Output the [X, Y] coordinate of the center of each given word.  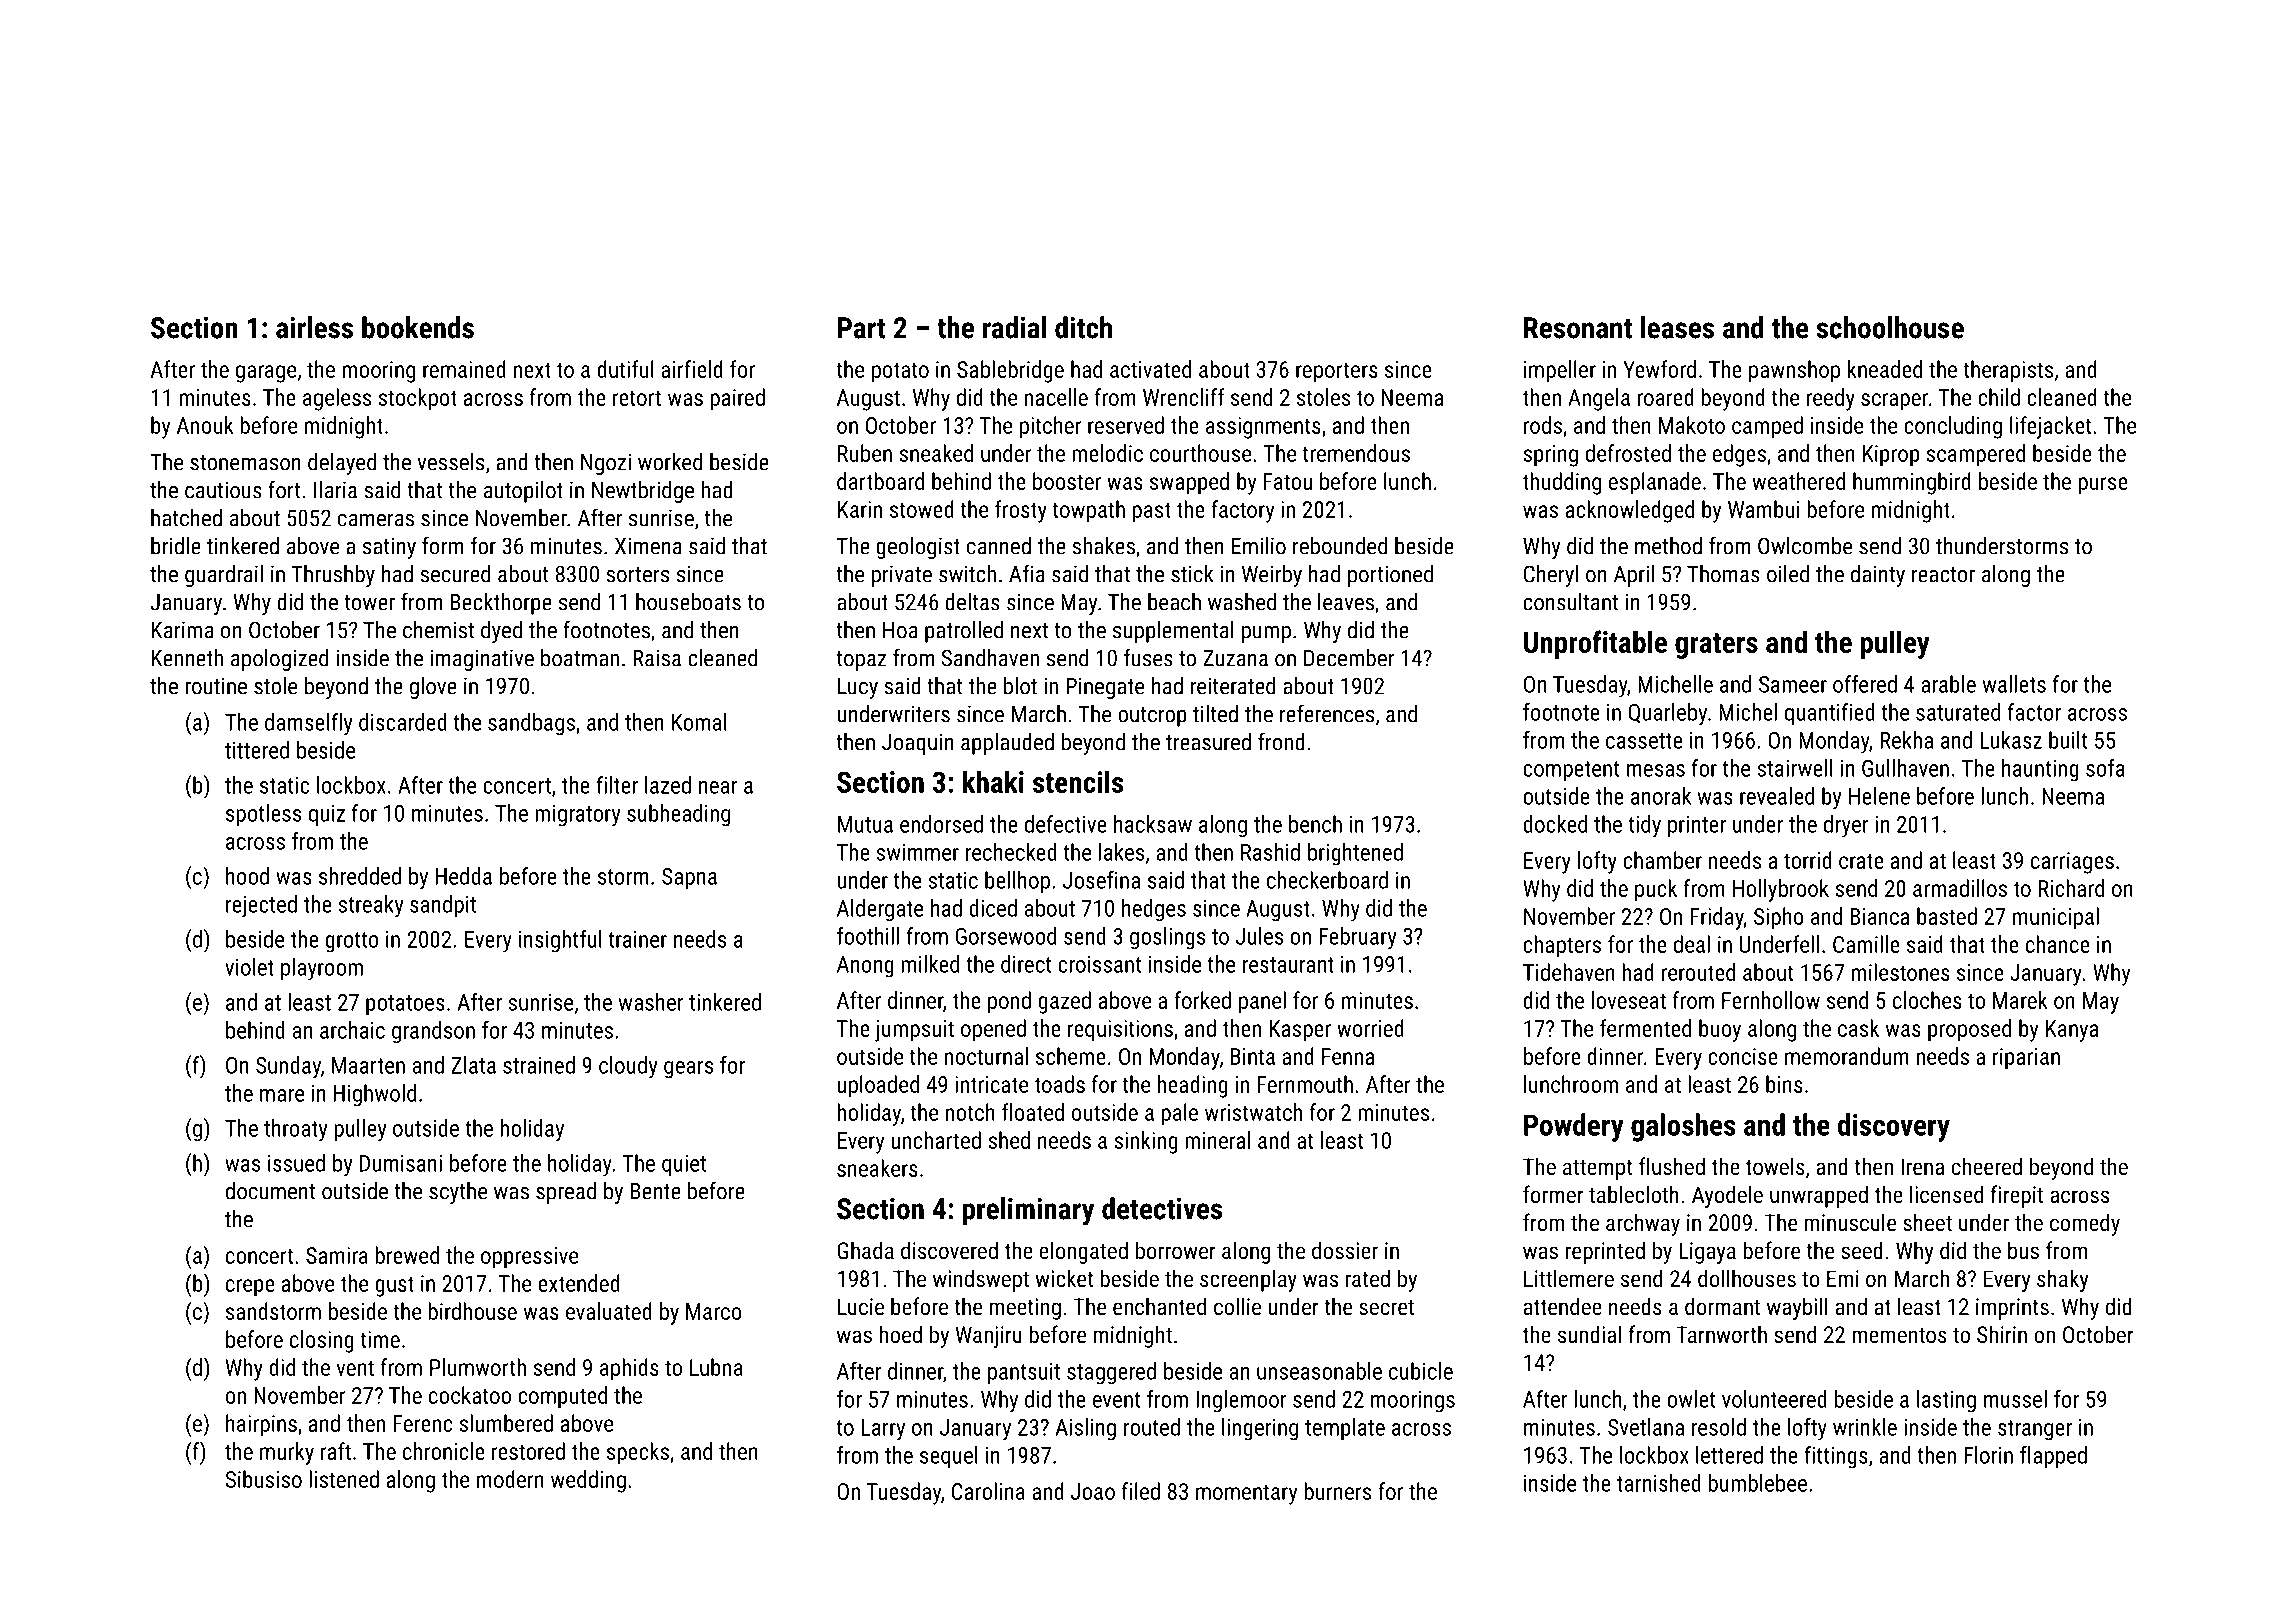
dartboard [880, 481]
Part [862, 328]
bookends [418, 327]
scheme [1071, 1056]
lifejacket [2050, 427]
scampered [1975, 455]
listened [344, 1479]
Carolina [988, 1491]
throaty [295, 1130]
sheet [1927, 1222]
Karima [182, 630]
